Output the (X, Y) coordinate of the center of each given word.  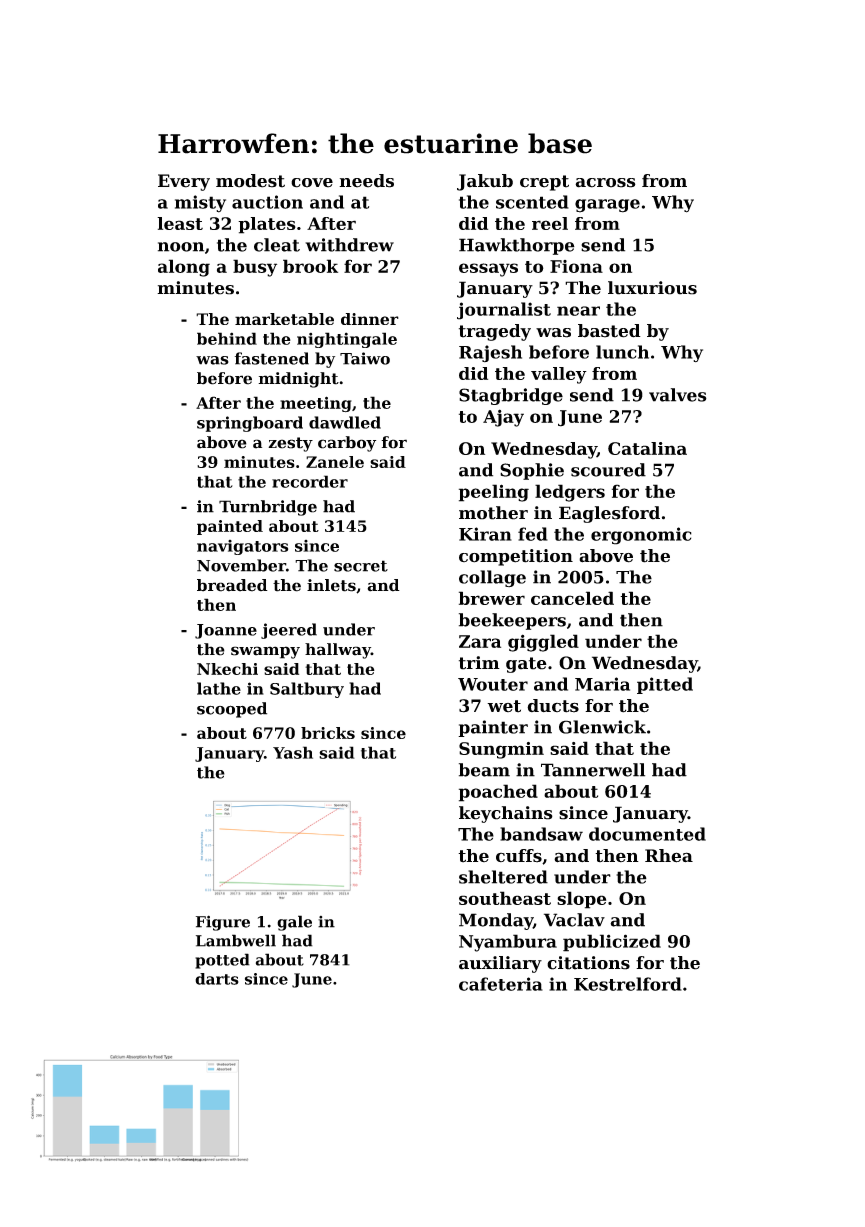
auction (267, 202)
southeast (505, 898)
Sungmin (501, 750)
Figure (223, 923)
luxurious (652, 288)
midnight (298, 380)
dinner (370, 319)
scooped (232, 710)
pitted (665, 685)
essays (488, 270)
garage (607, 206)
